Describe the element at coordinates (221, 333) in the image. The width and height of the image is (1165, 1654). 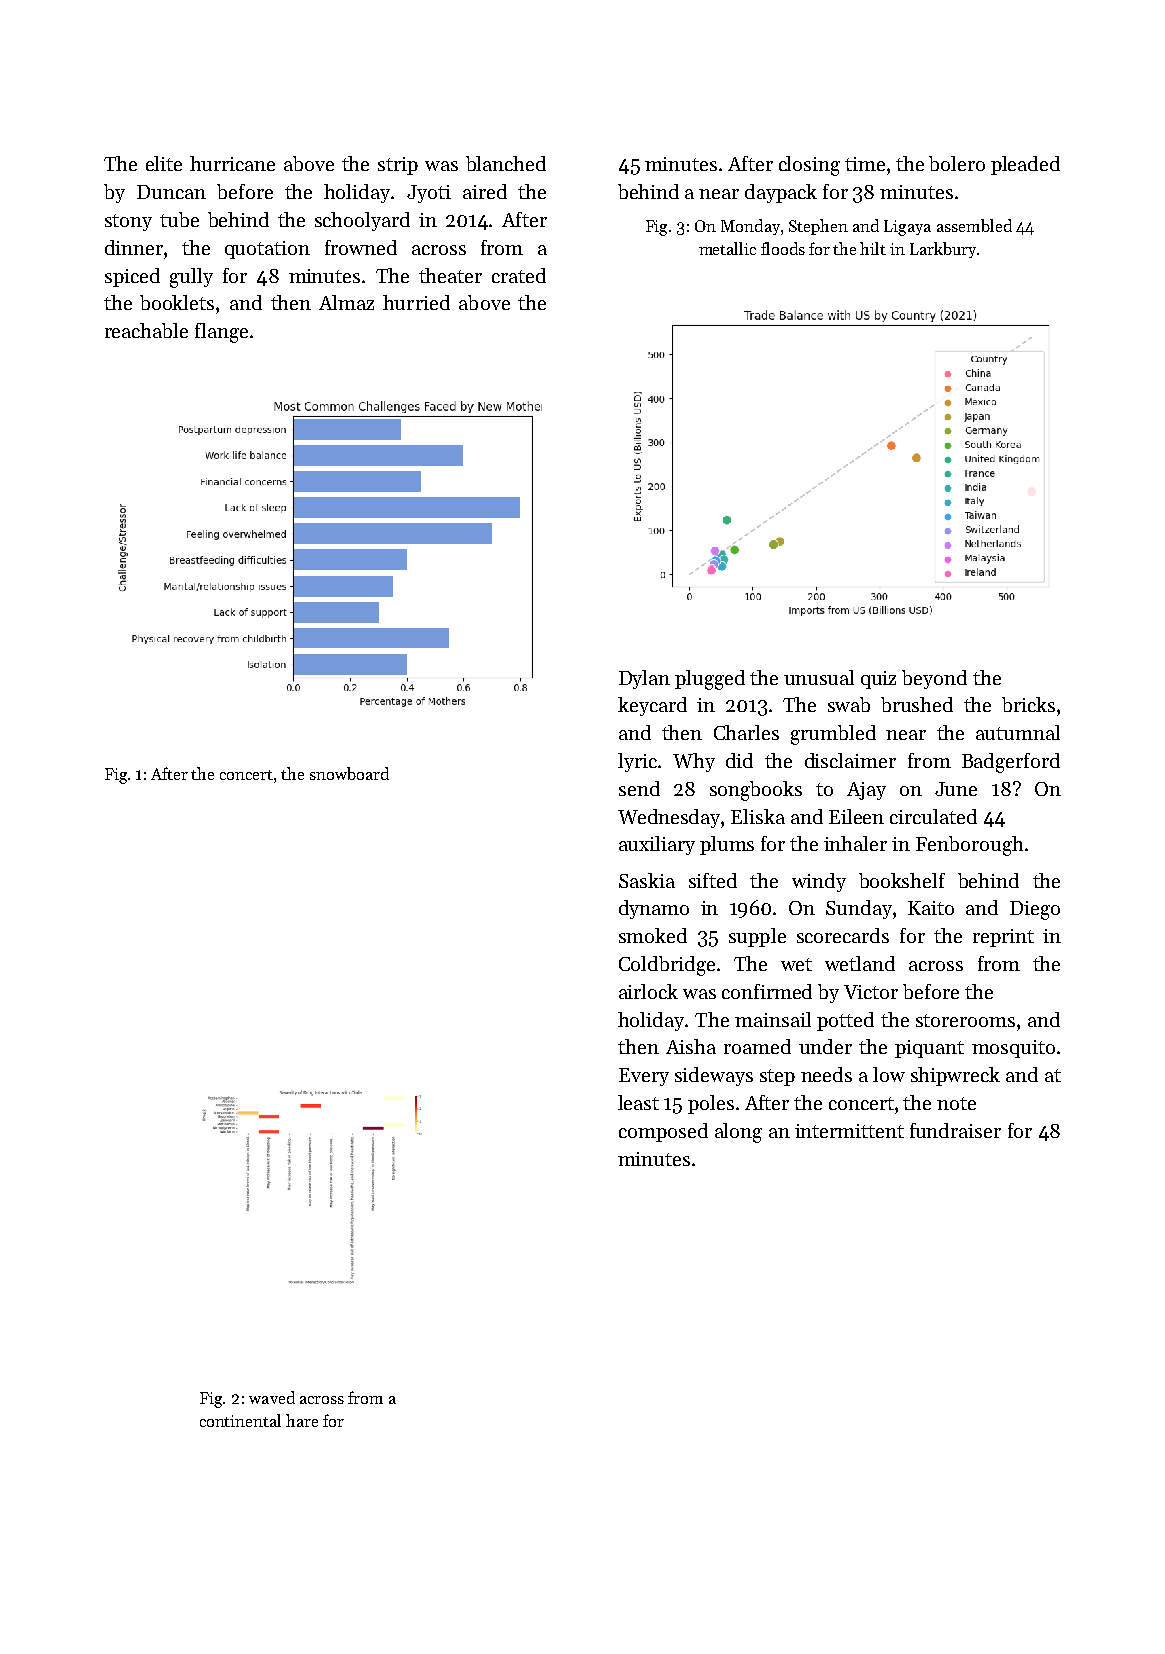
I see `flange` at that location.
